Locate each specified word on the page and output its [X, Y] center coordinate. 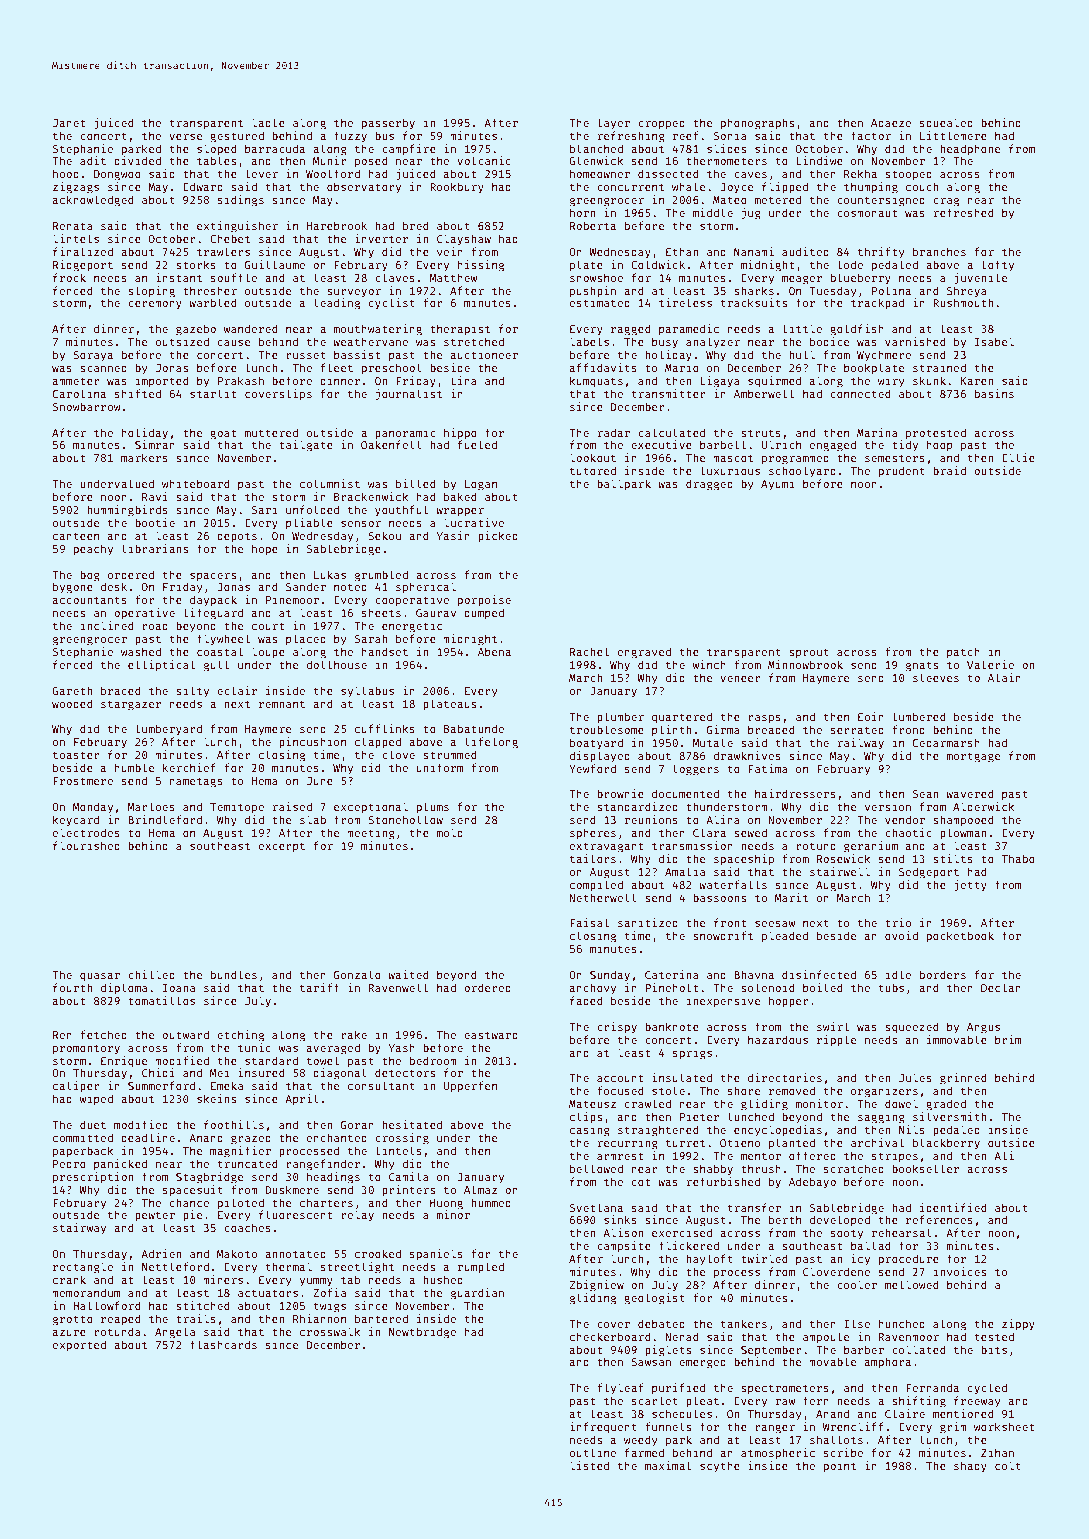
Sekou [384, 535]
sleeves [936, 677]
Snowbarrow [87, 406]
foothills [234, 1124]
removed [792, 1090]
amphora [888, 1363]
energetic [412, 627]
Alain [1004, 677]
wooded [72, 703]
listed [589, 1465]
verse [185, 137]
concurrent [630, 187]
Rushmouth [963, 302]
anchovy [593, 988]
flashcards [223, 1344]
